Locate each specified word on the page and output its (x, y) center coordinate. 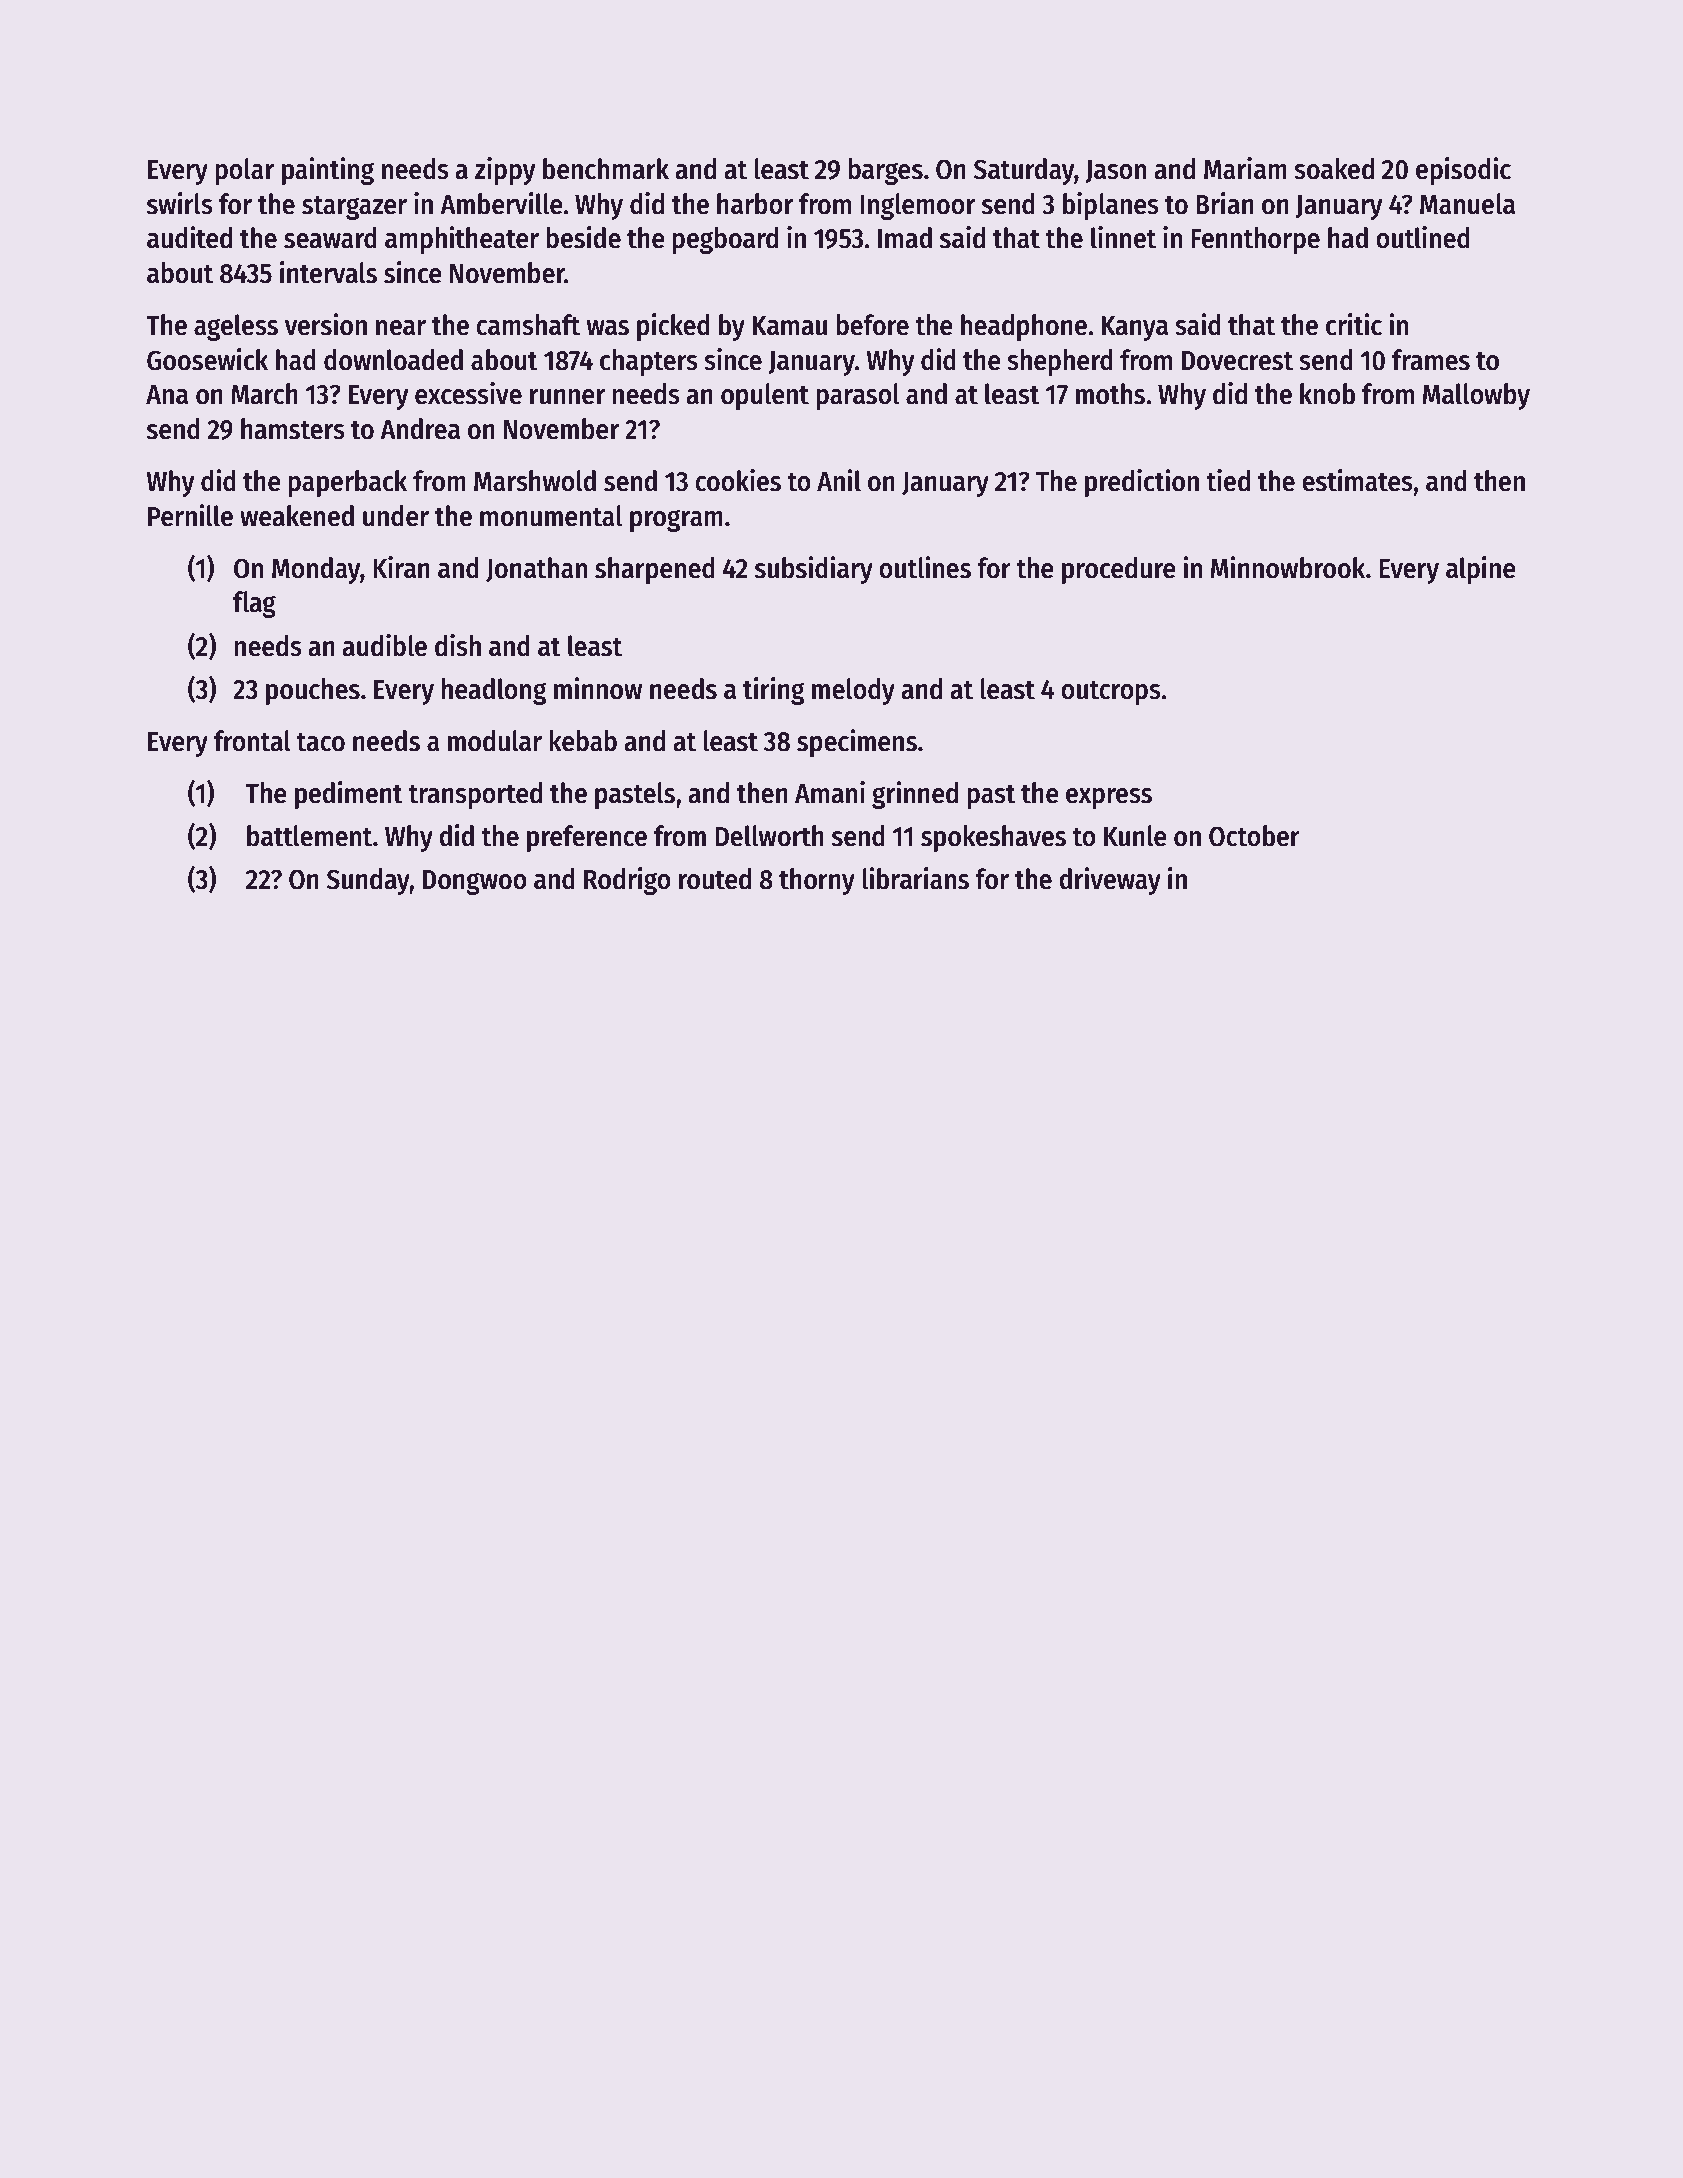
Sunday (368, 881)
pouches (313, 691)
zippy (505, 171)
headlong (494, 691)
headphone (1024, 327)
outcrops (1111, 693)
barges (885, 171)
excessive (468, 393)
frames (1431, 360)
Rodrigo (627, 881)
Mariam (1245, 168)
